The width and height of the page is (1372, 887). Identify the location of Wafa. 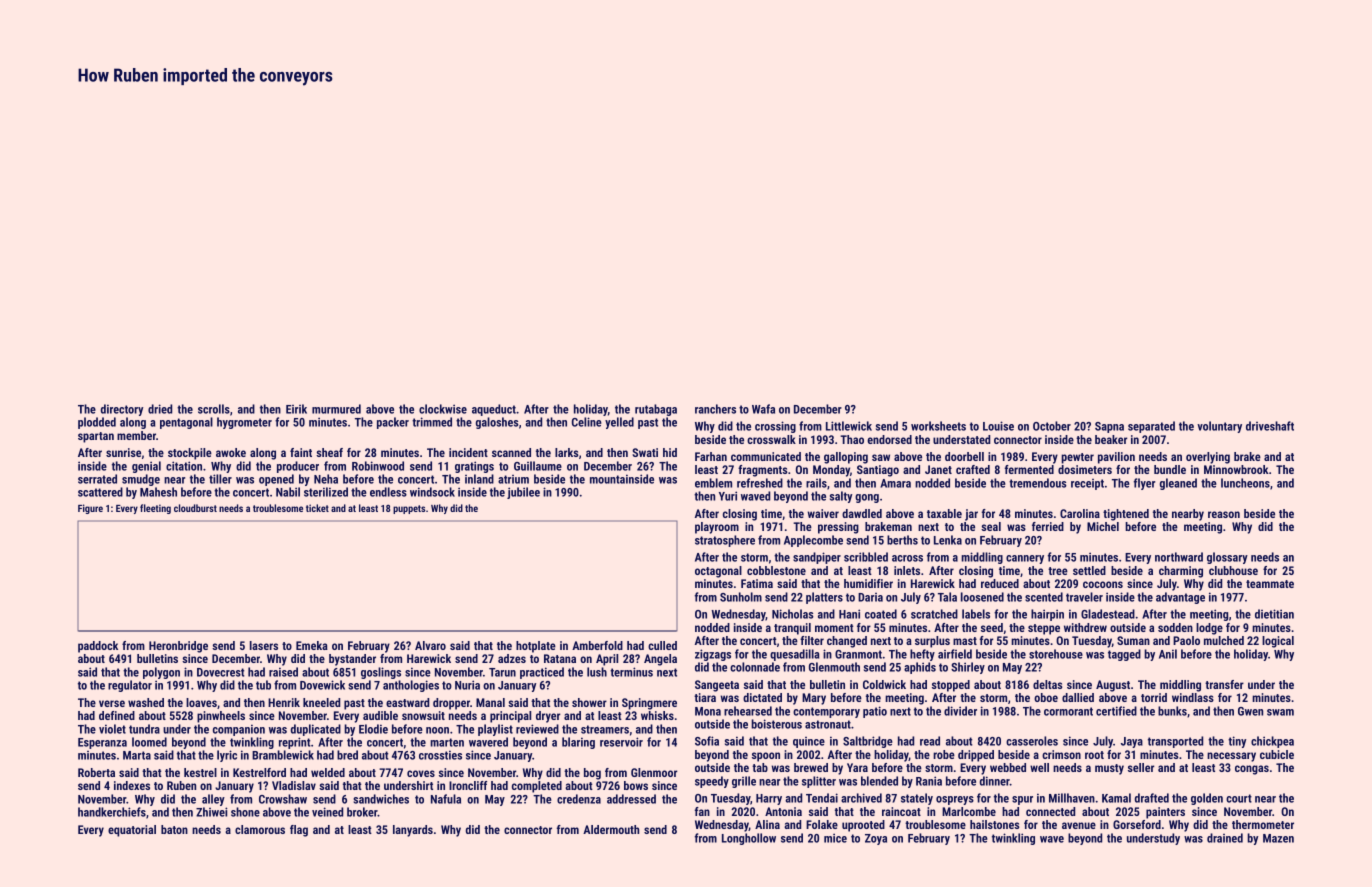
(763, 409).
